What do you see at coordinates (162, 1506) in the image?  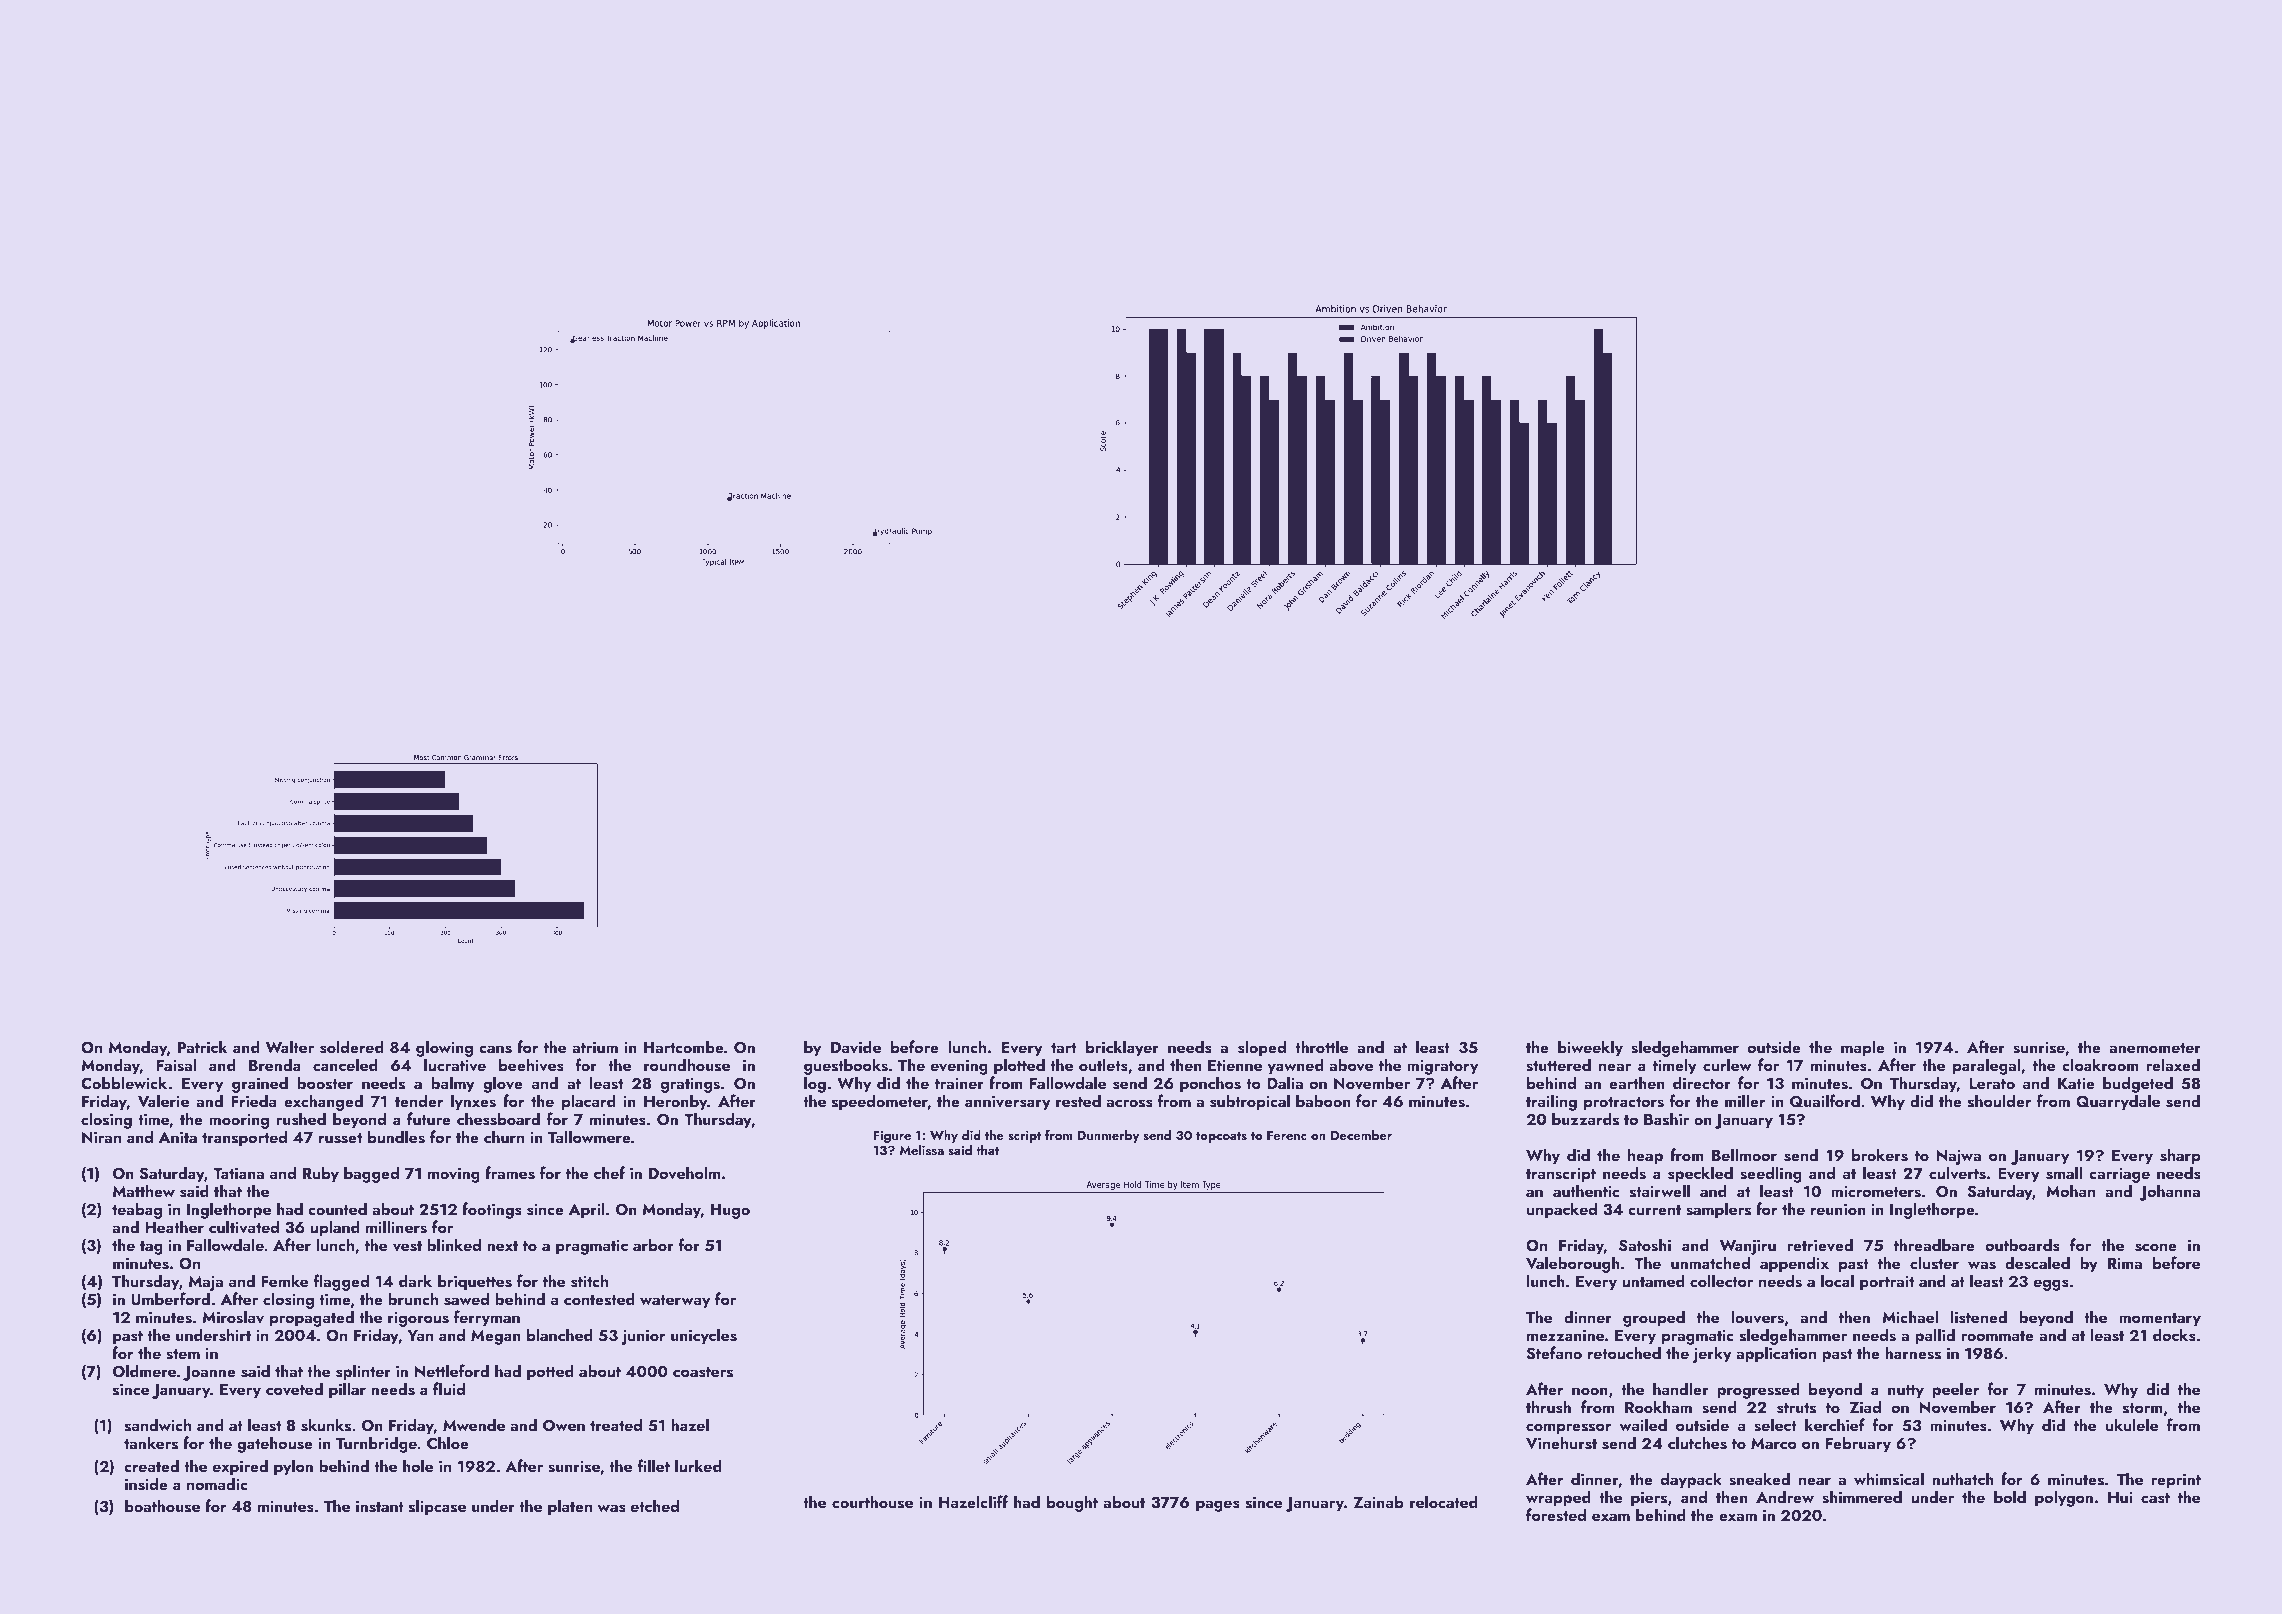 I see `boathouse` at bounding box center [162, 1506].
